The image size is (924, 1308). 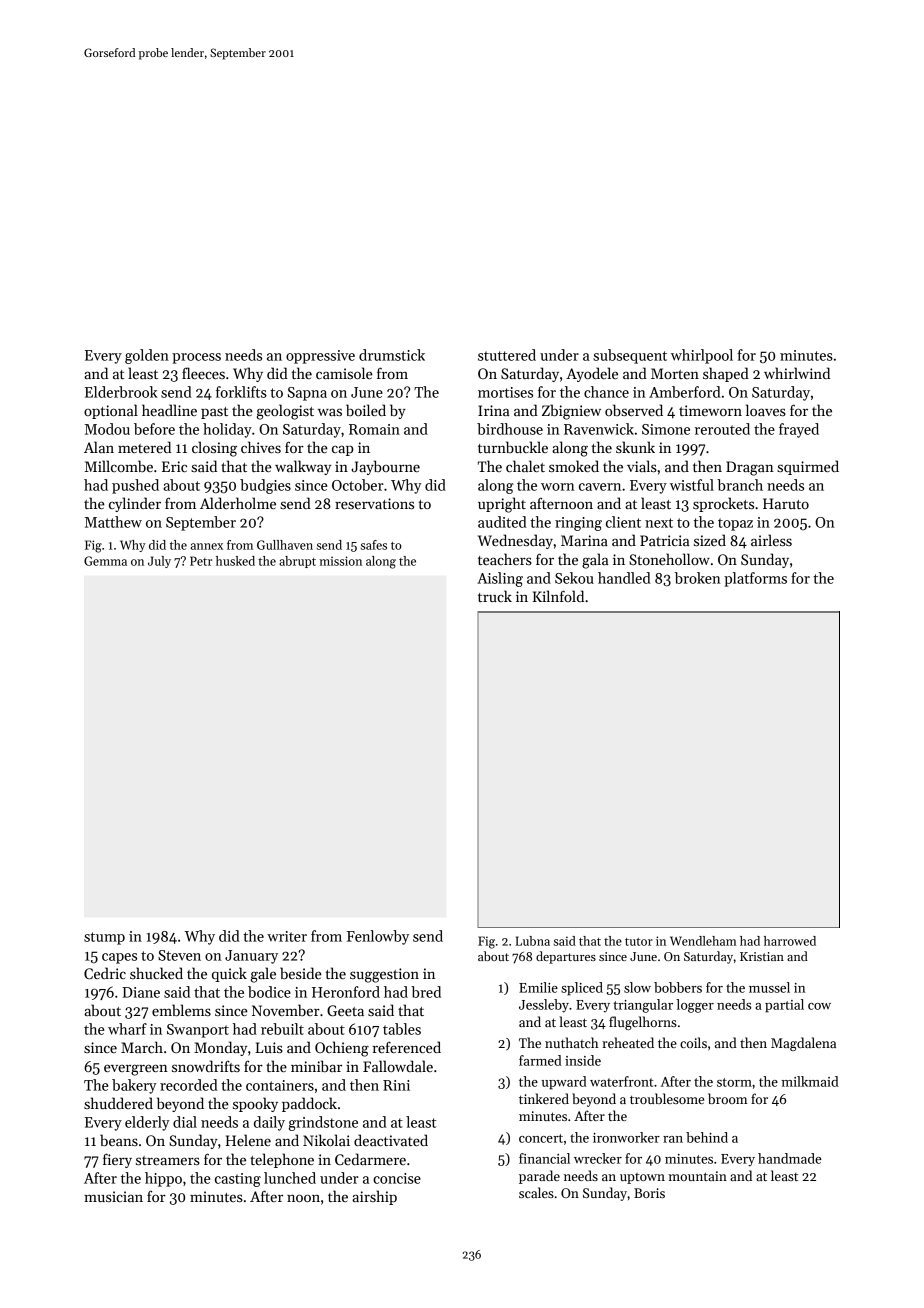 I want to click on stuttered, so click(x=507, y=355).
